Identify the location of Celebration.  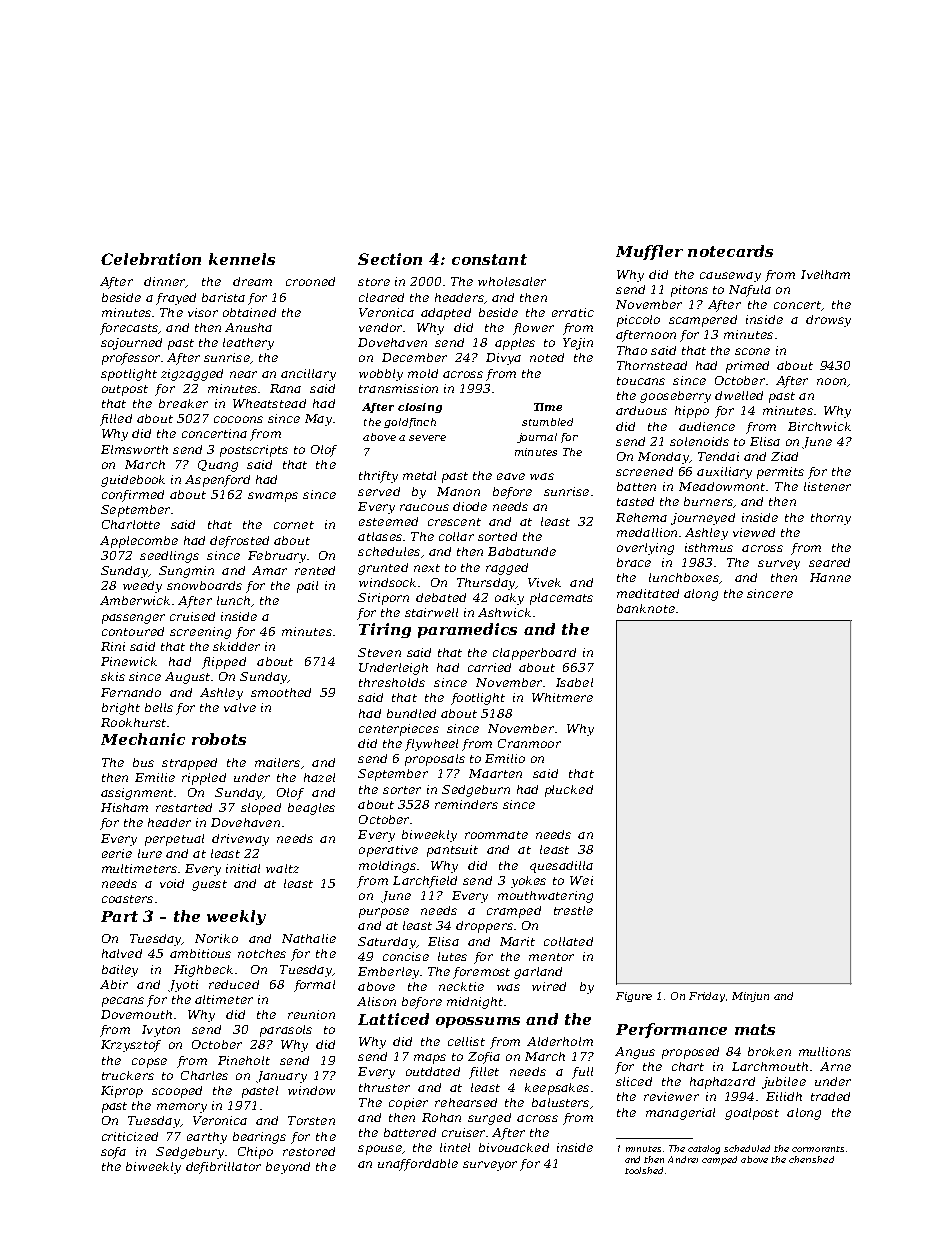
(151, 259).
